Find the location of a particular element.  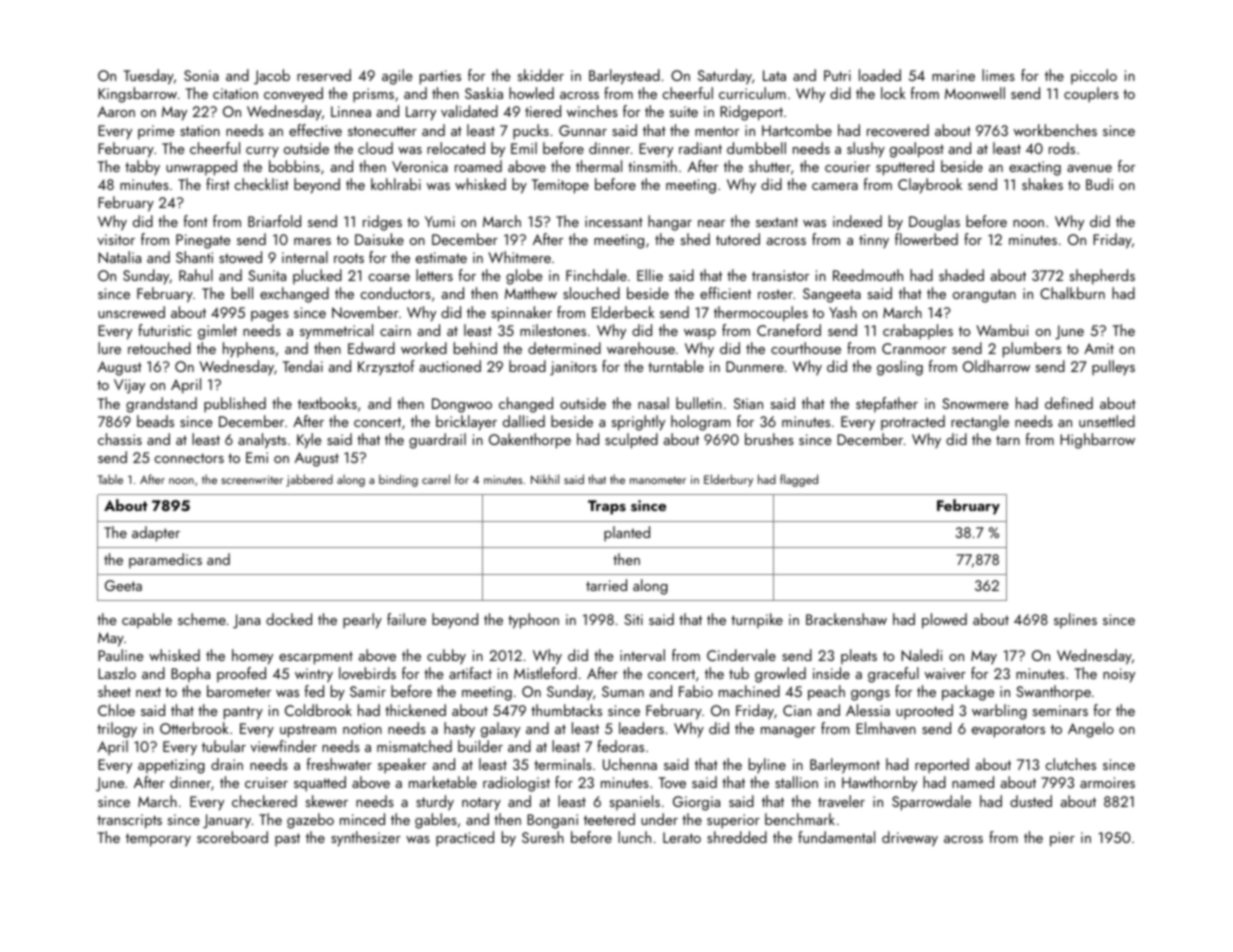

tarried is located at coordinates (606, 585).
